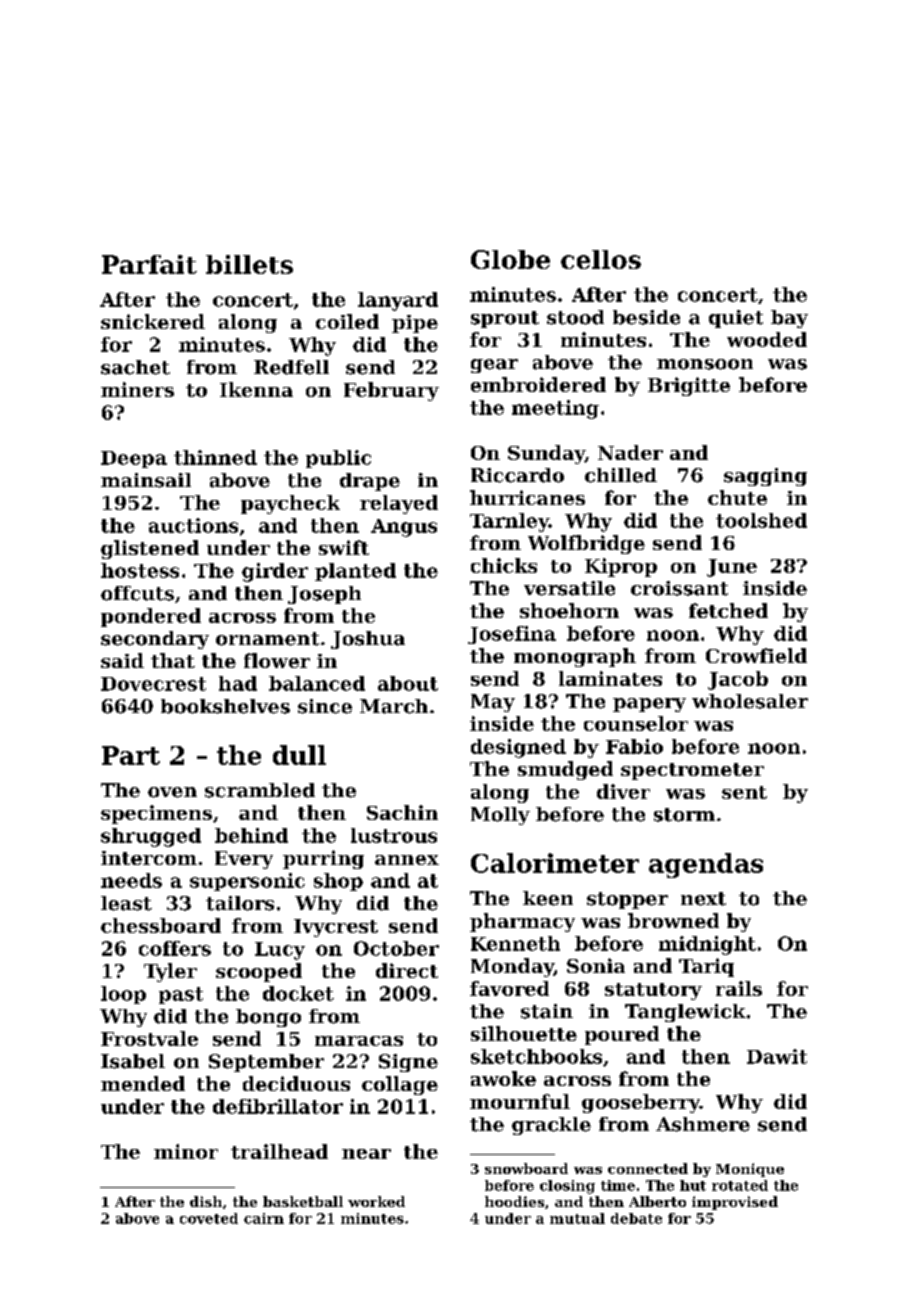  What do you see at coordinates (601, 259) in the screenshot?
I see `cellos` at bounding box center [601, 259].
